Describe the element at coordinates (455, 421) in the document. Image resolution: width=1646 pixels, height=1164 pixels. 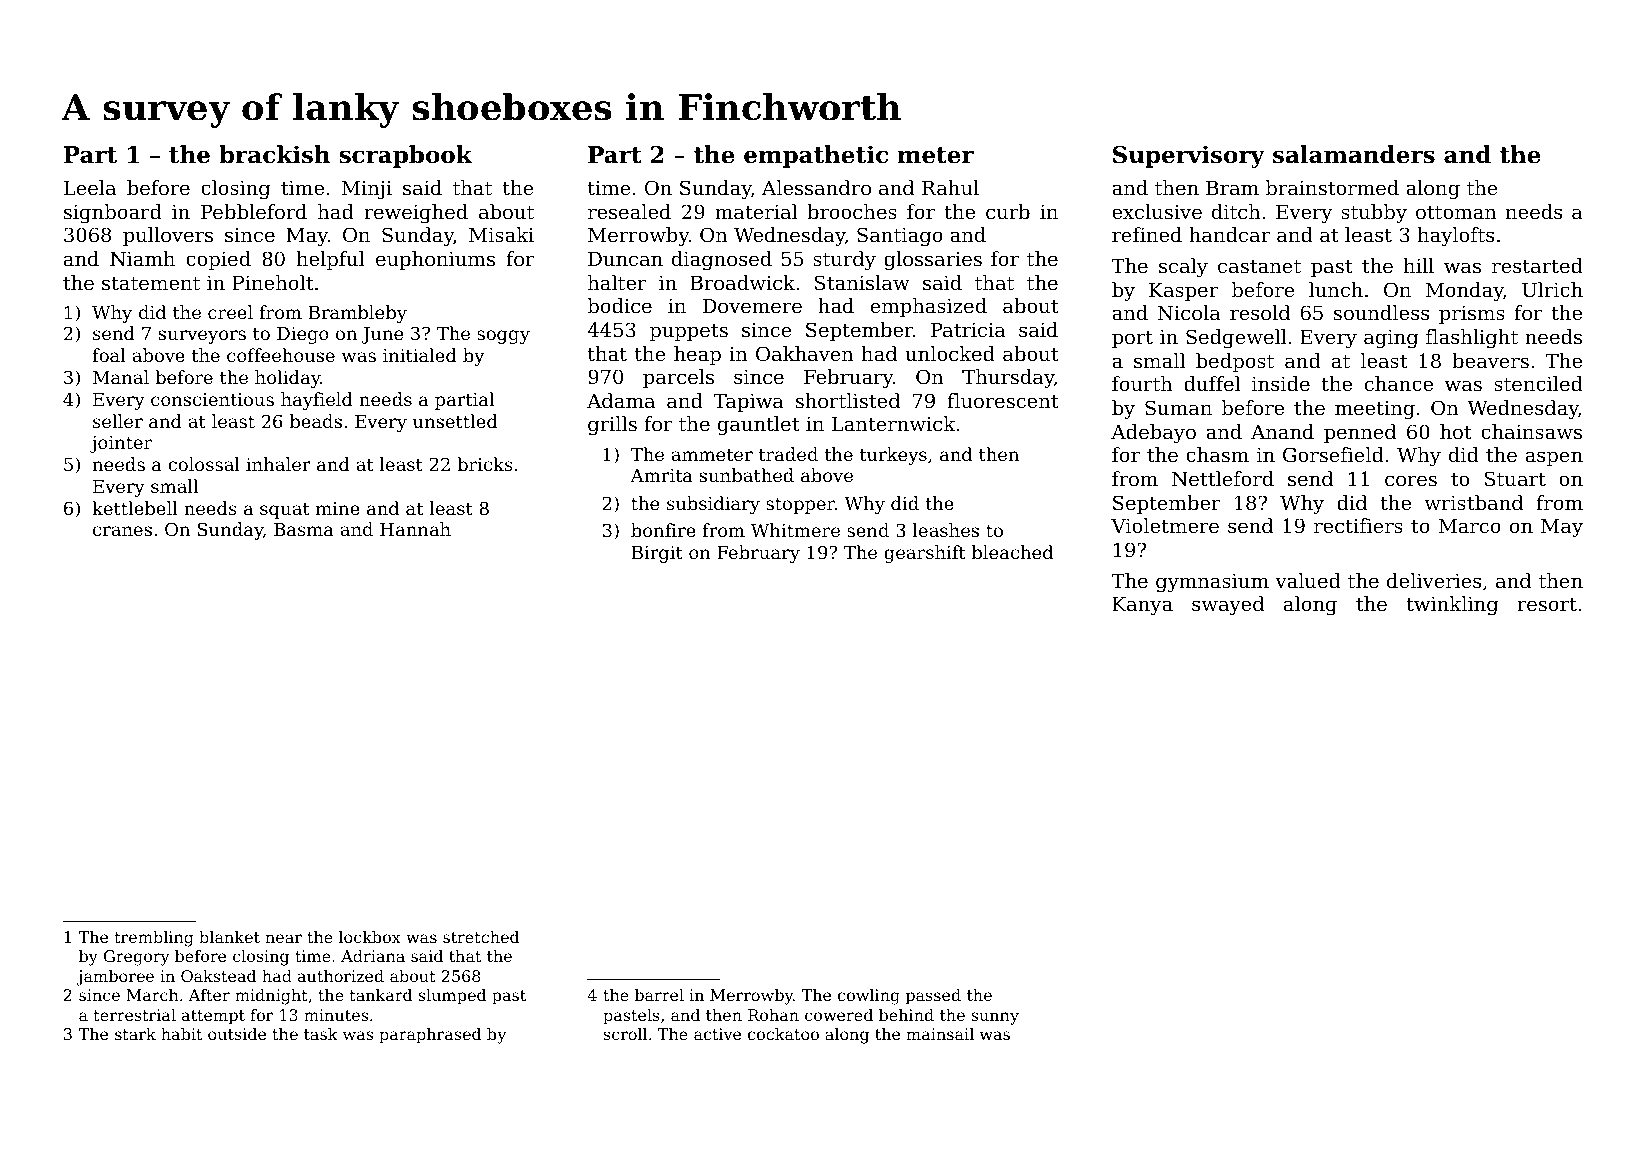
I see `unsettled` at that location.
